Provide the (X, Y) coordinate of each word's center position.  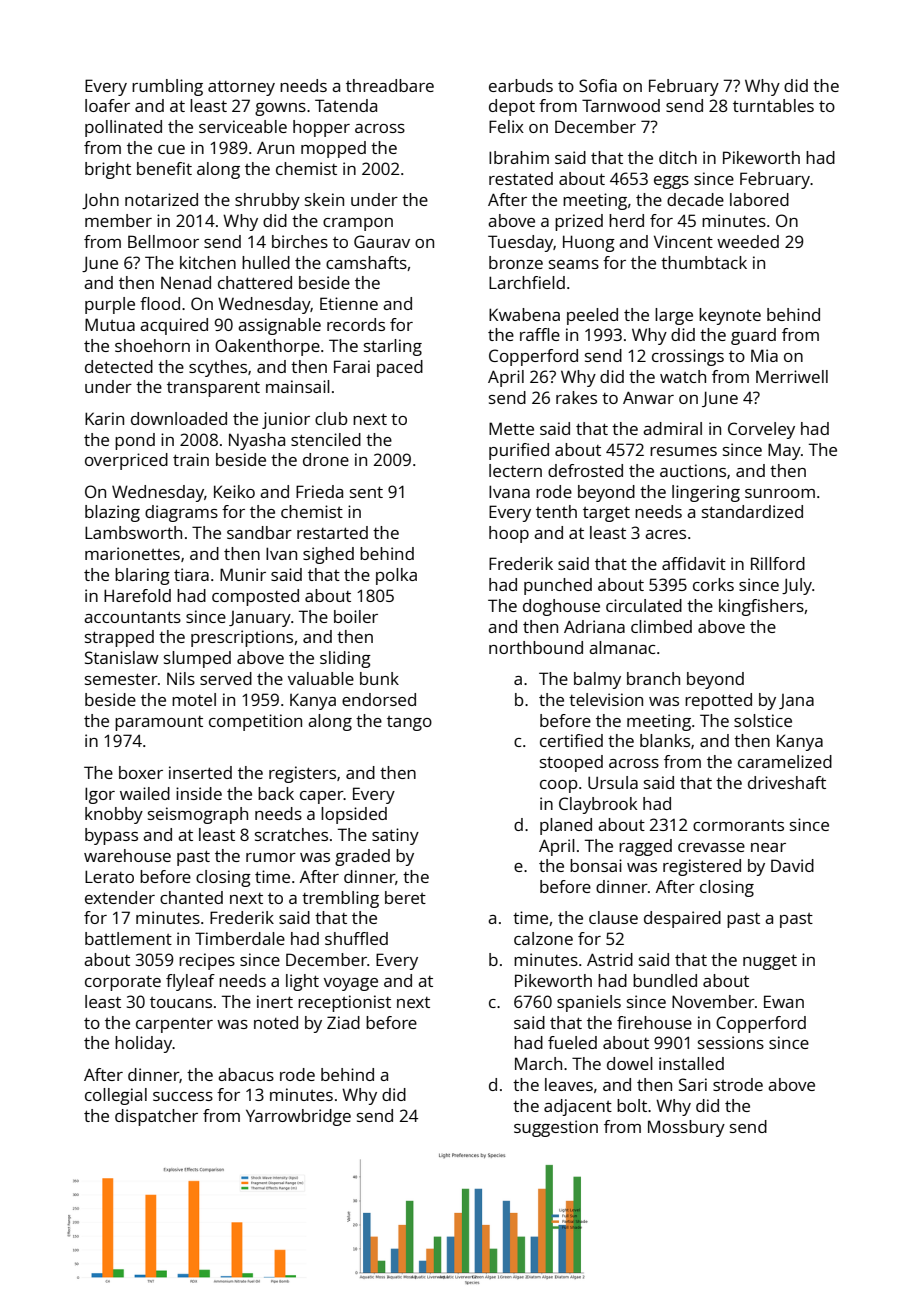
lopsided (354, 815)
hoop (509, 534)
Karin (104, 418)
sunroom (780, 493)
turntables (773, 105)
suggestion (556, 1128)
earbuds (521, 85)
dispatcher (156, 1117)
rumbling (167, 87)
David (792, 865)
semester (121, 679)
